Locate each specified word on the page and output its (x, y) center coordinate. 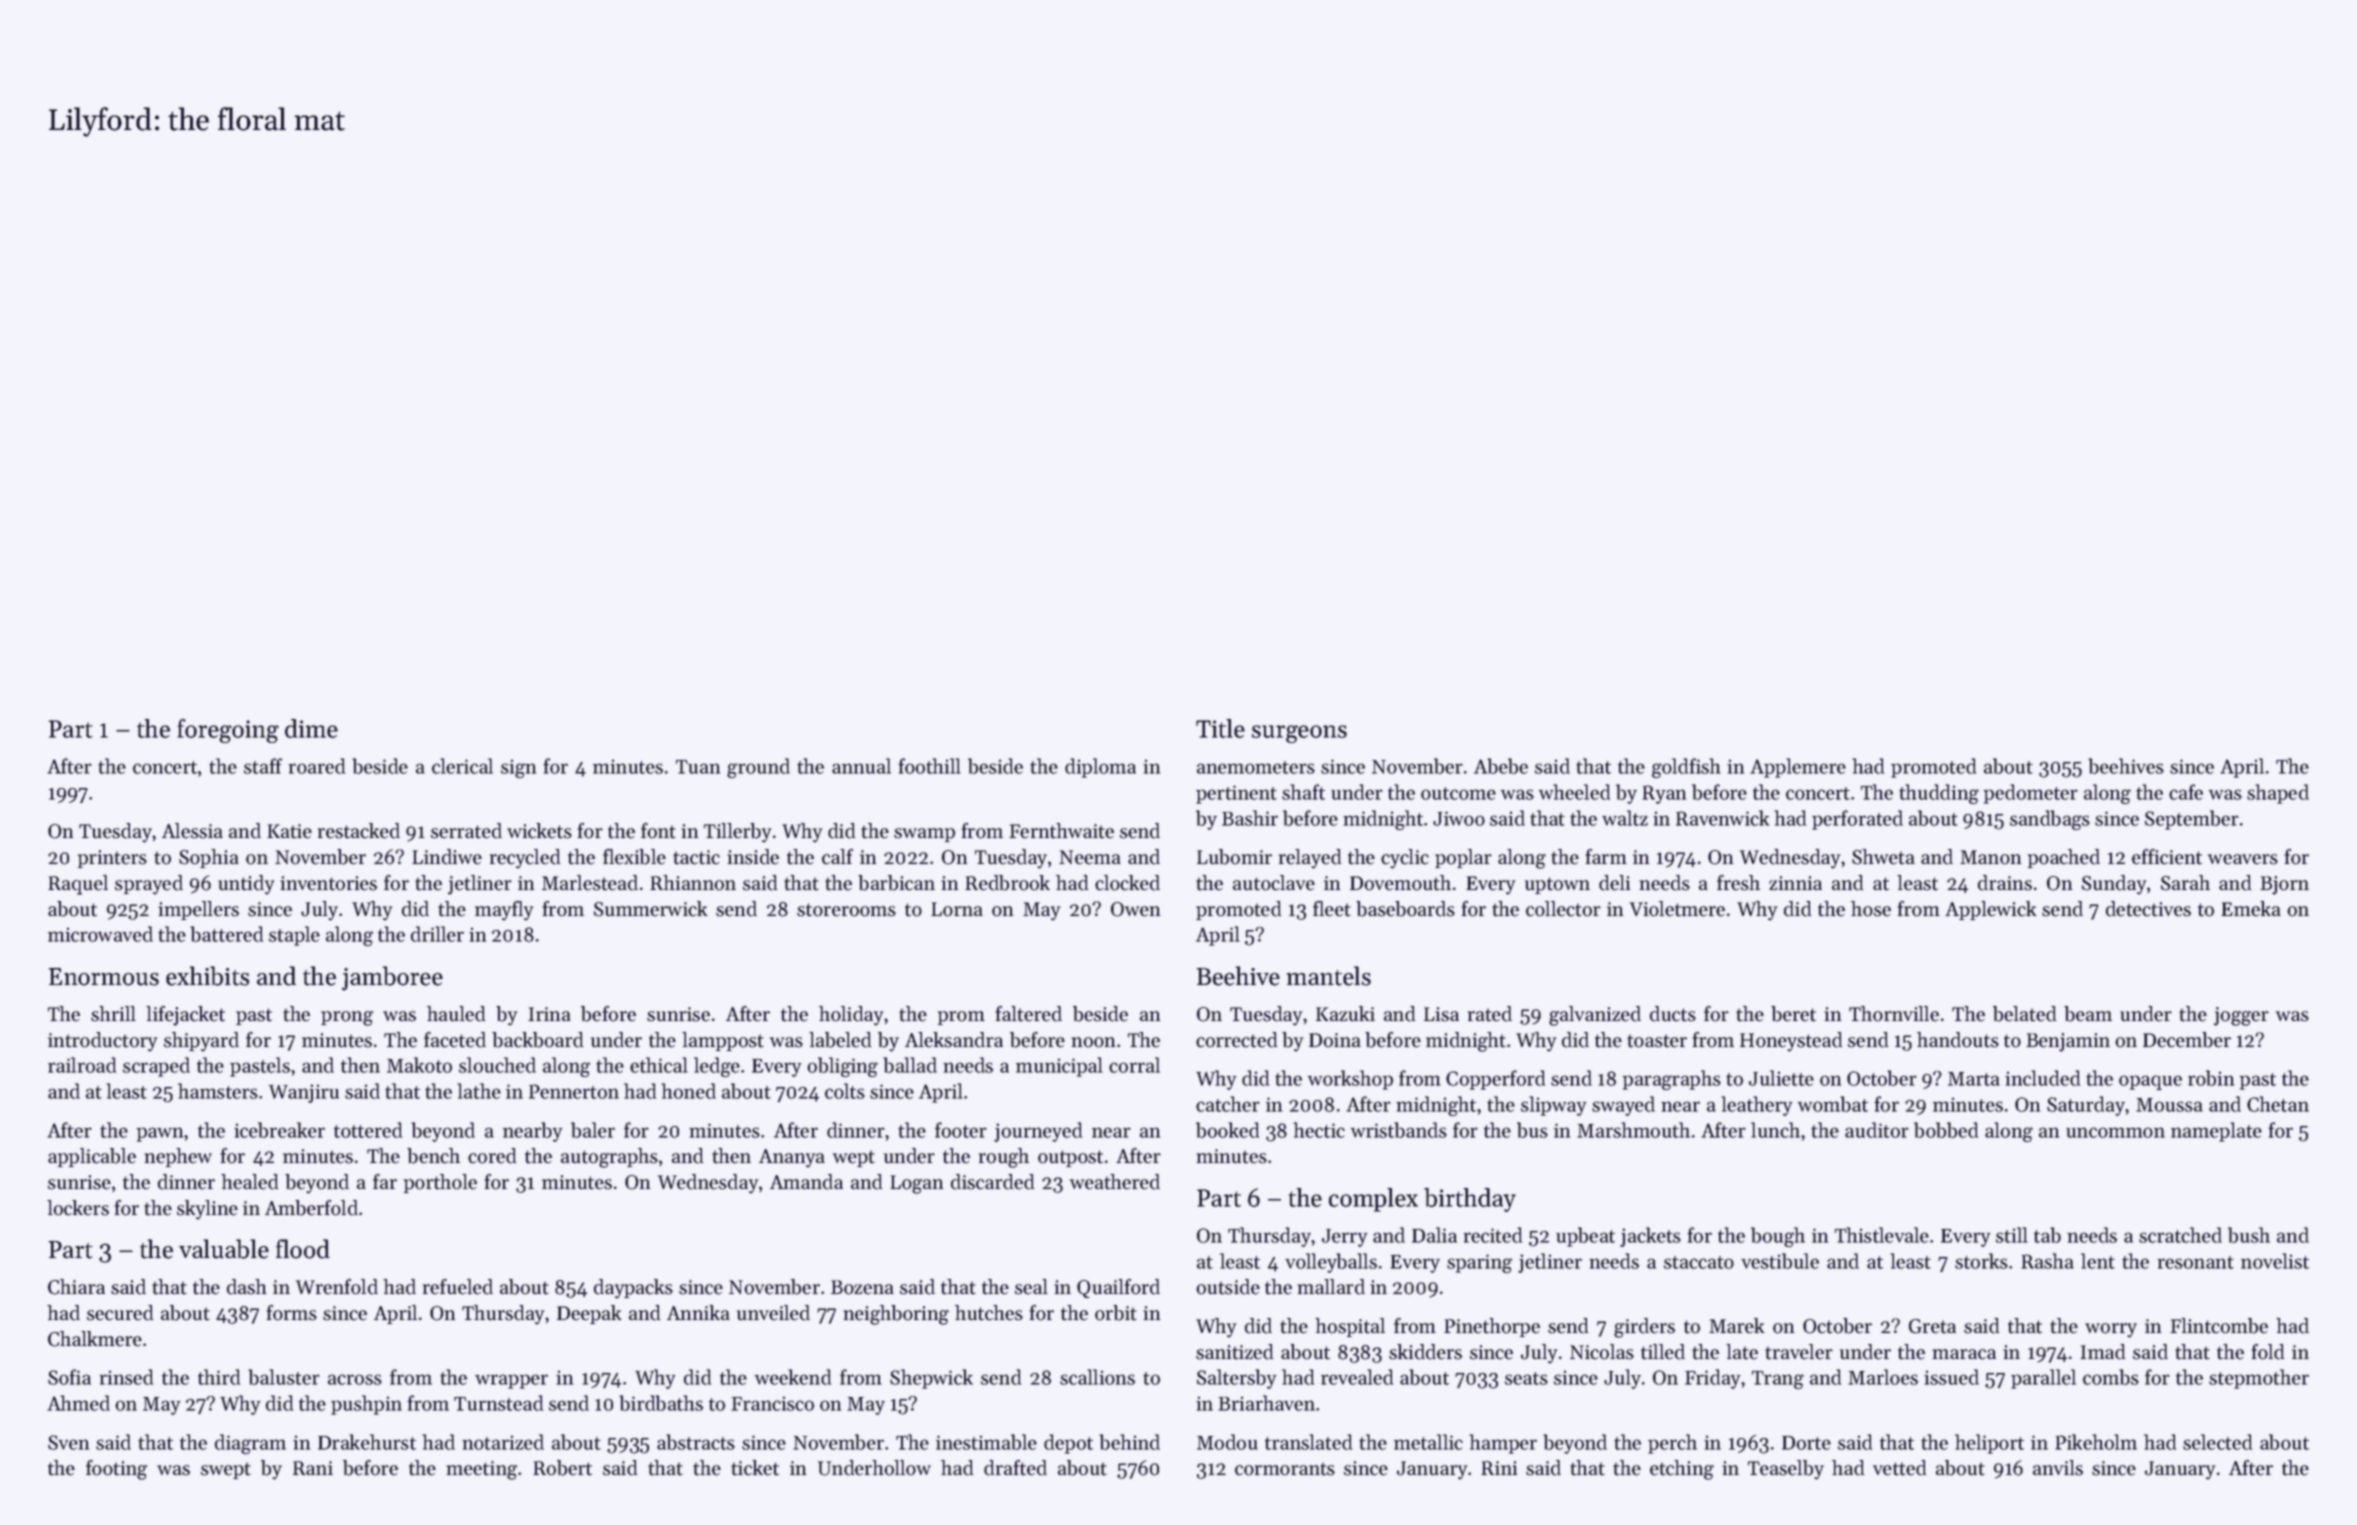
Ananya (792, 1158)
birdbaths (661, 1403)
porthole (440, 1183)
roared (317, 766)
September (2192, 820)
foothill (929, 766)
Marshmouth (1633, 1130)
